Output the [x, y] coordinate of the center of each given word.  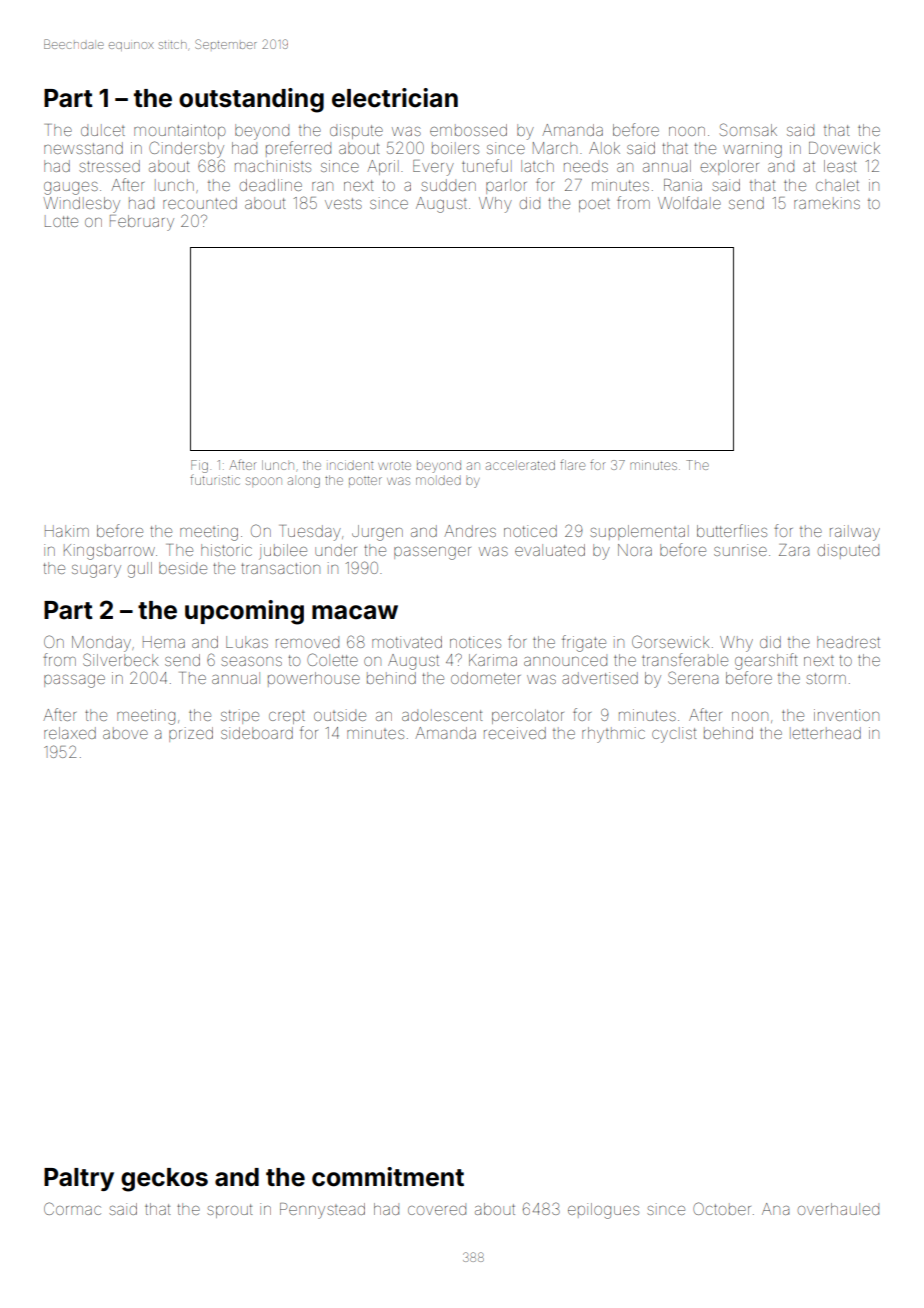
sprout [229, 1211]
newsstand [83, 148]
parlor [506, 186]
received [515, 733]
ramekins [827, 203]
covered [437, 1209]
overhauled [838, 1209]
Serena [693, 677]
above [125, 733]
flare [572, 464]
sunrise [740, 550]
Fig [199, 466]
